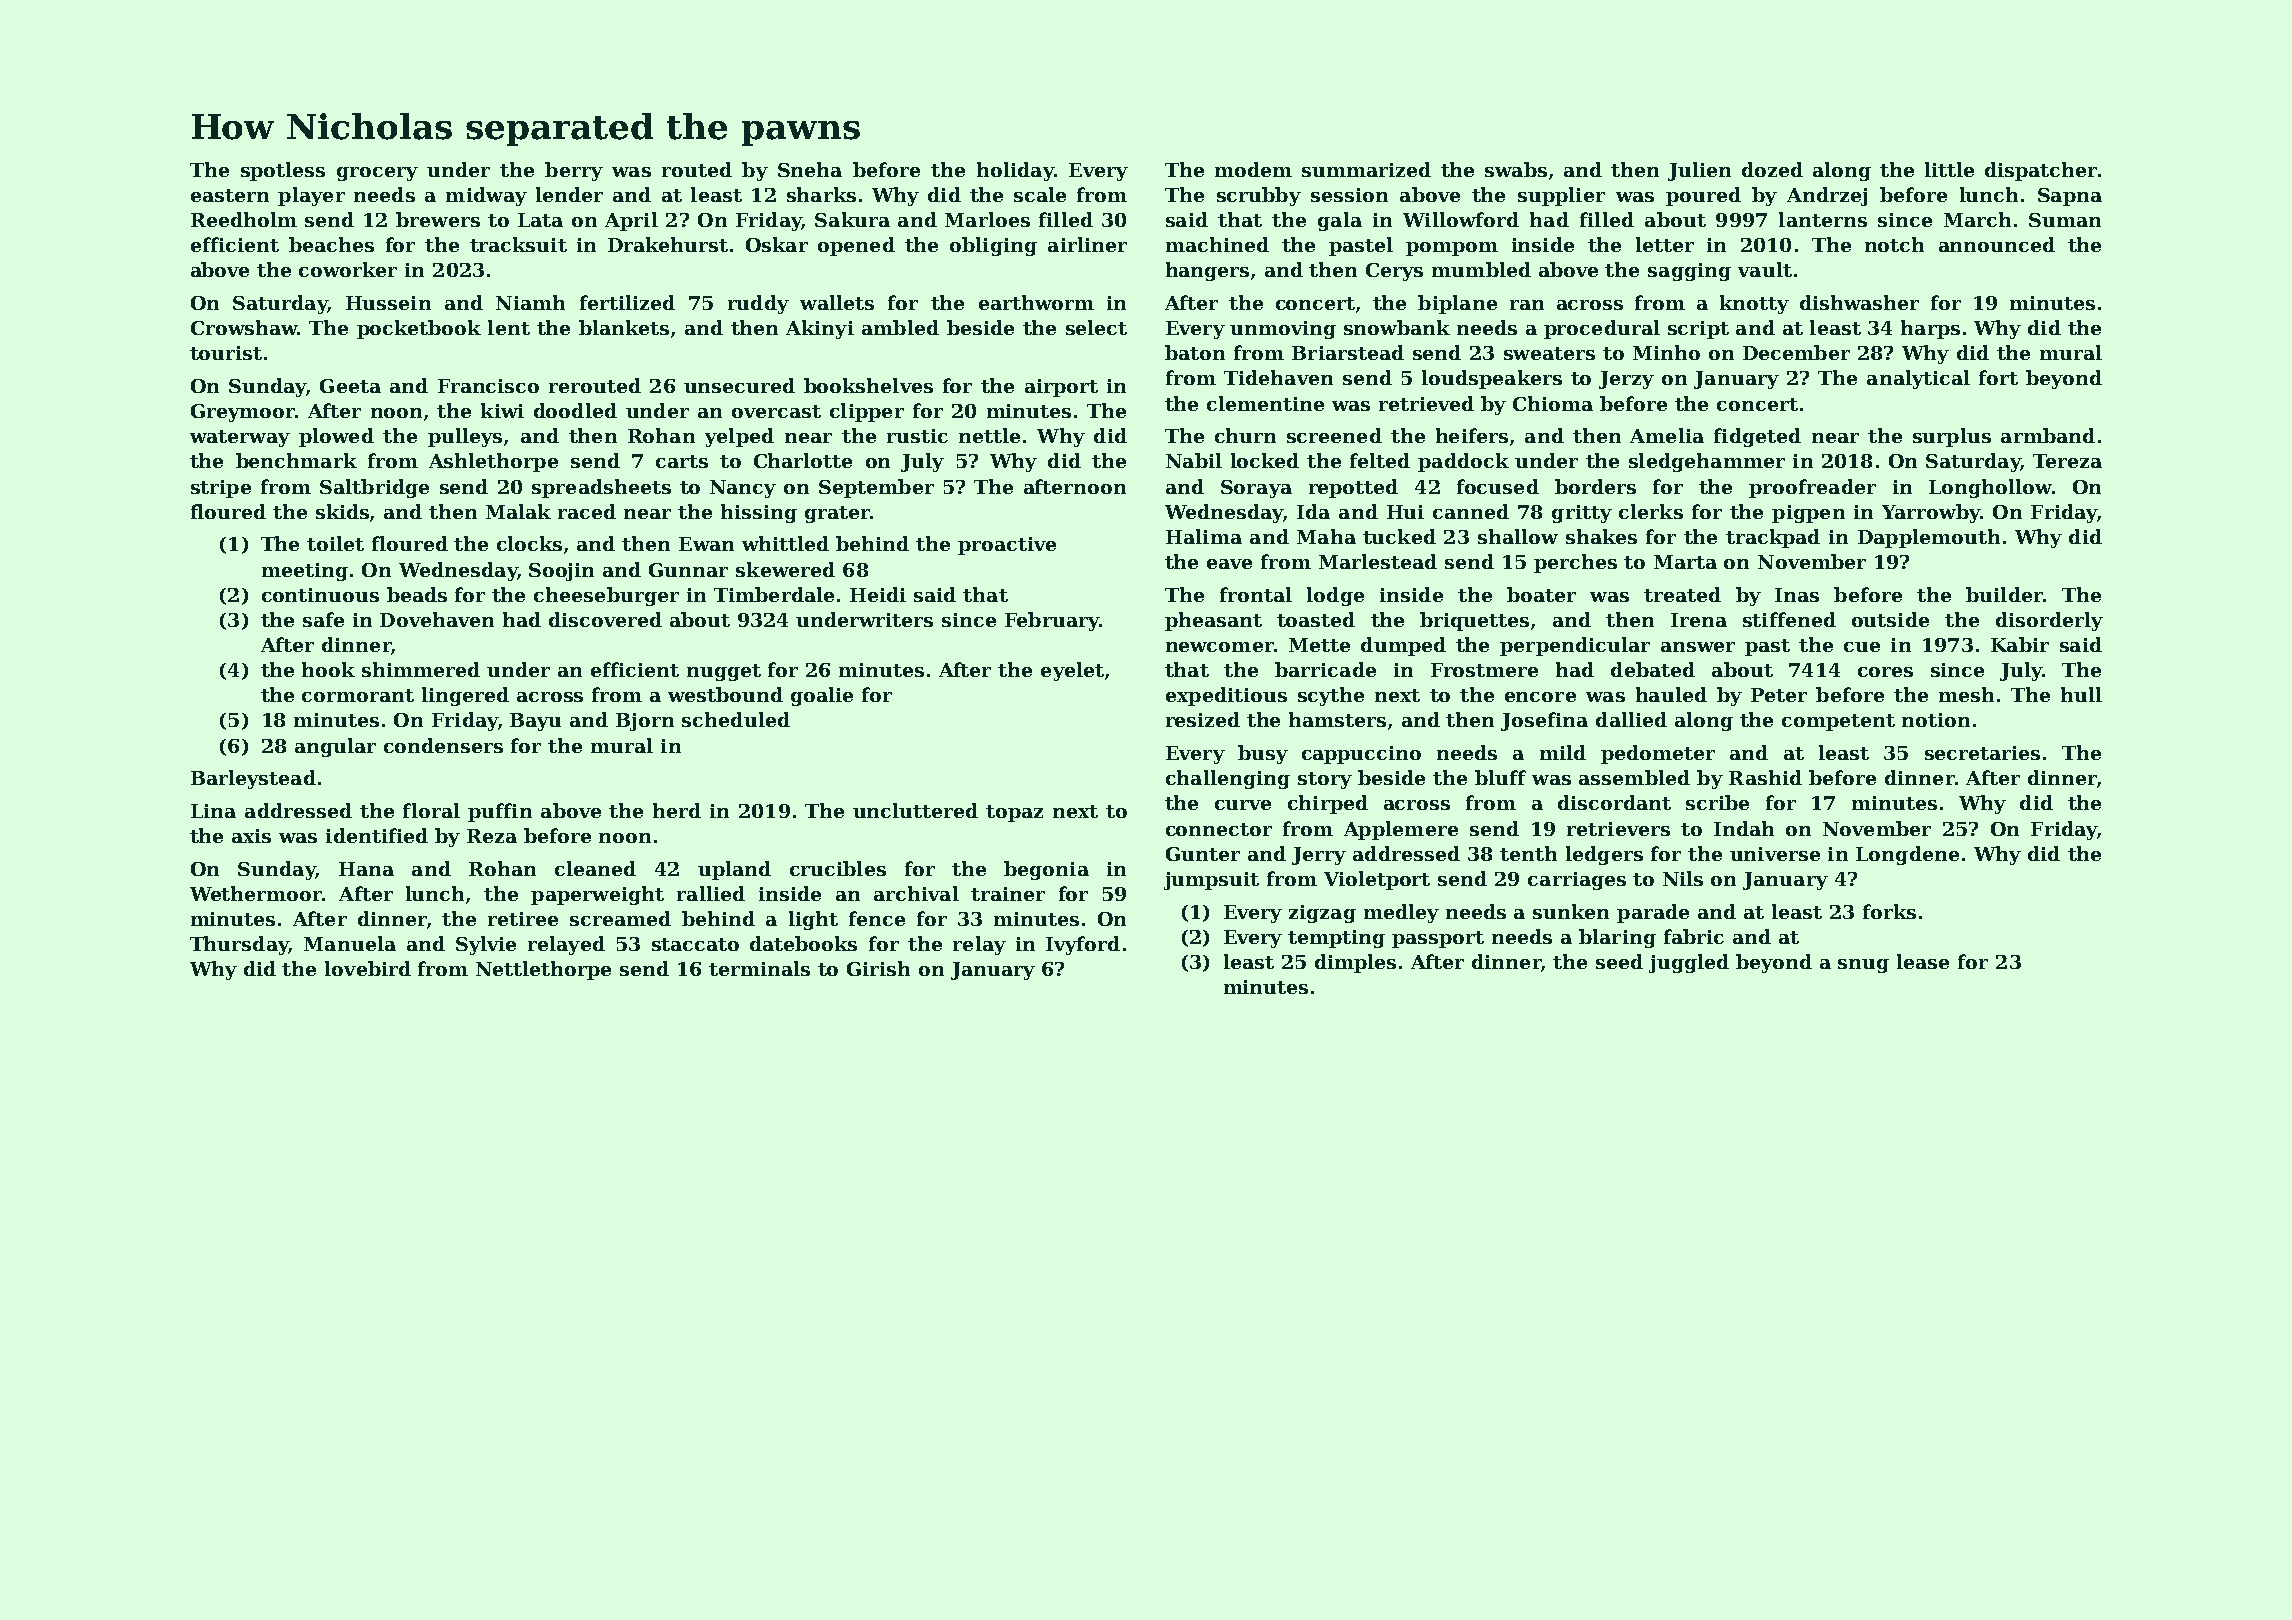 The image size is (2292, 1620). Describe the element at coordinates (1990, 488) in the page. I see `Longhollow` at that location.
